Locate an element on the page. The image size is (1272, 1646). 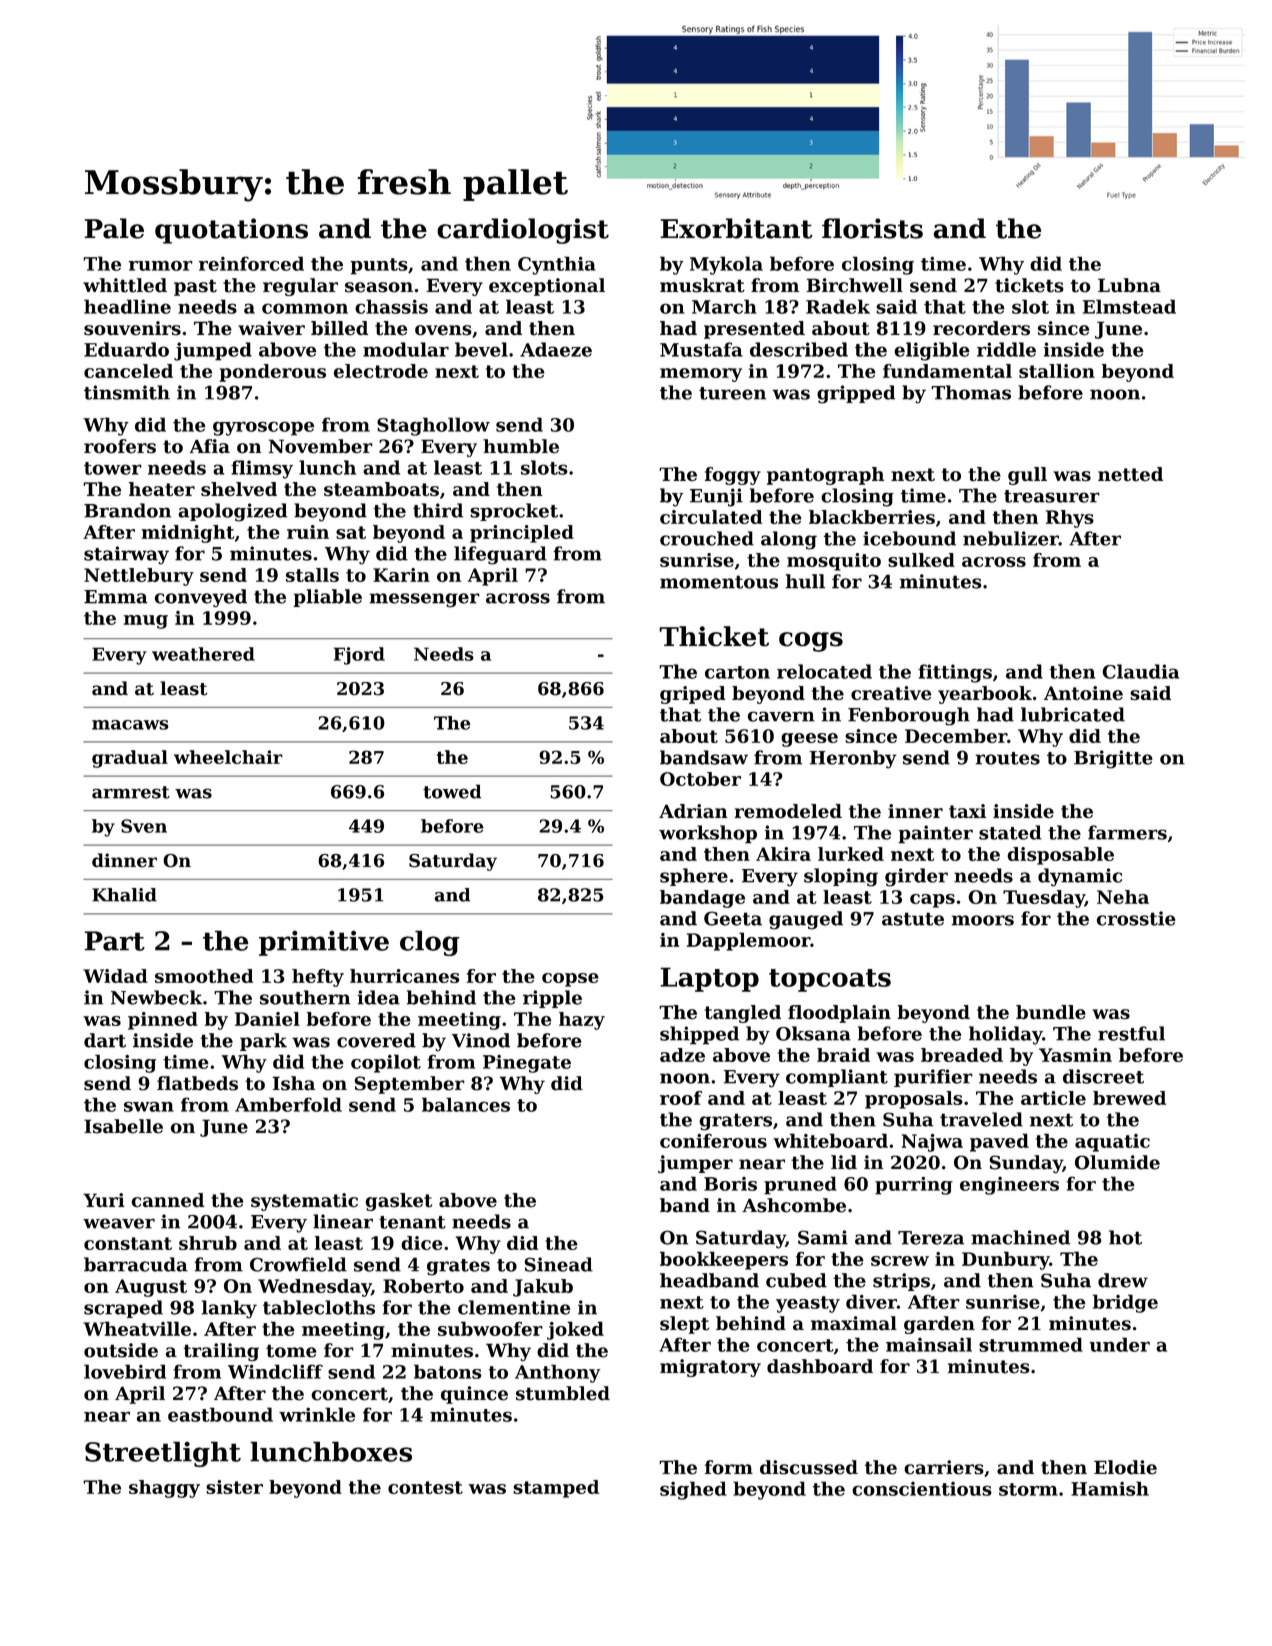
eligible is located at coordinates (932, 351).
